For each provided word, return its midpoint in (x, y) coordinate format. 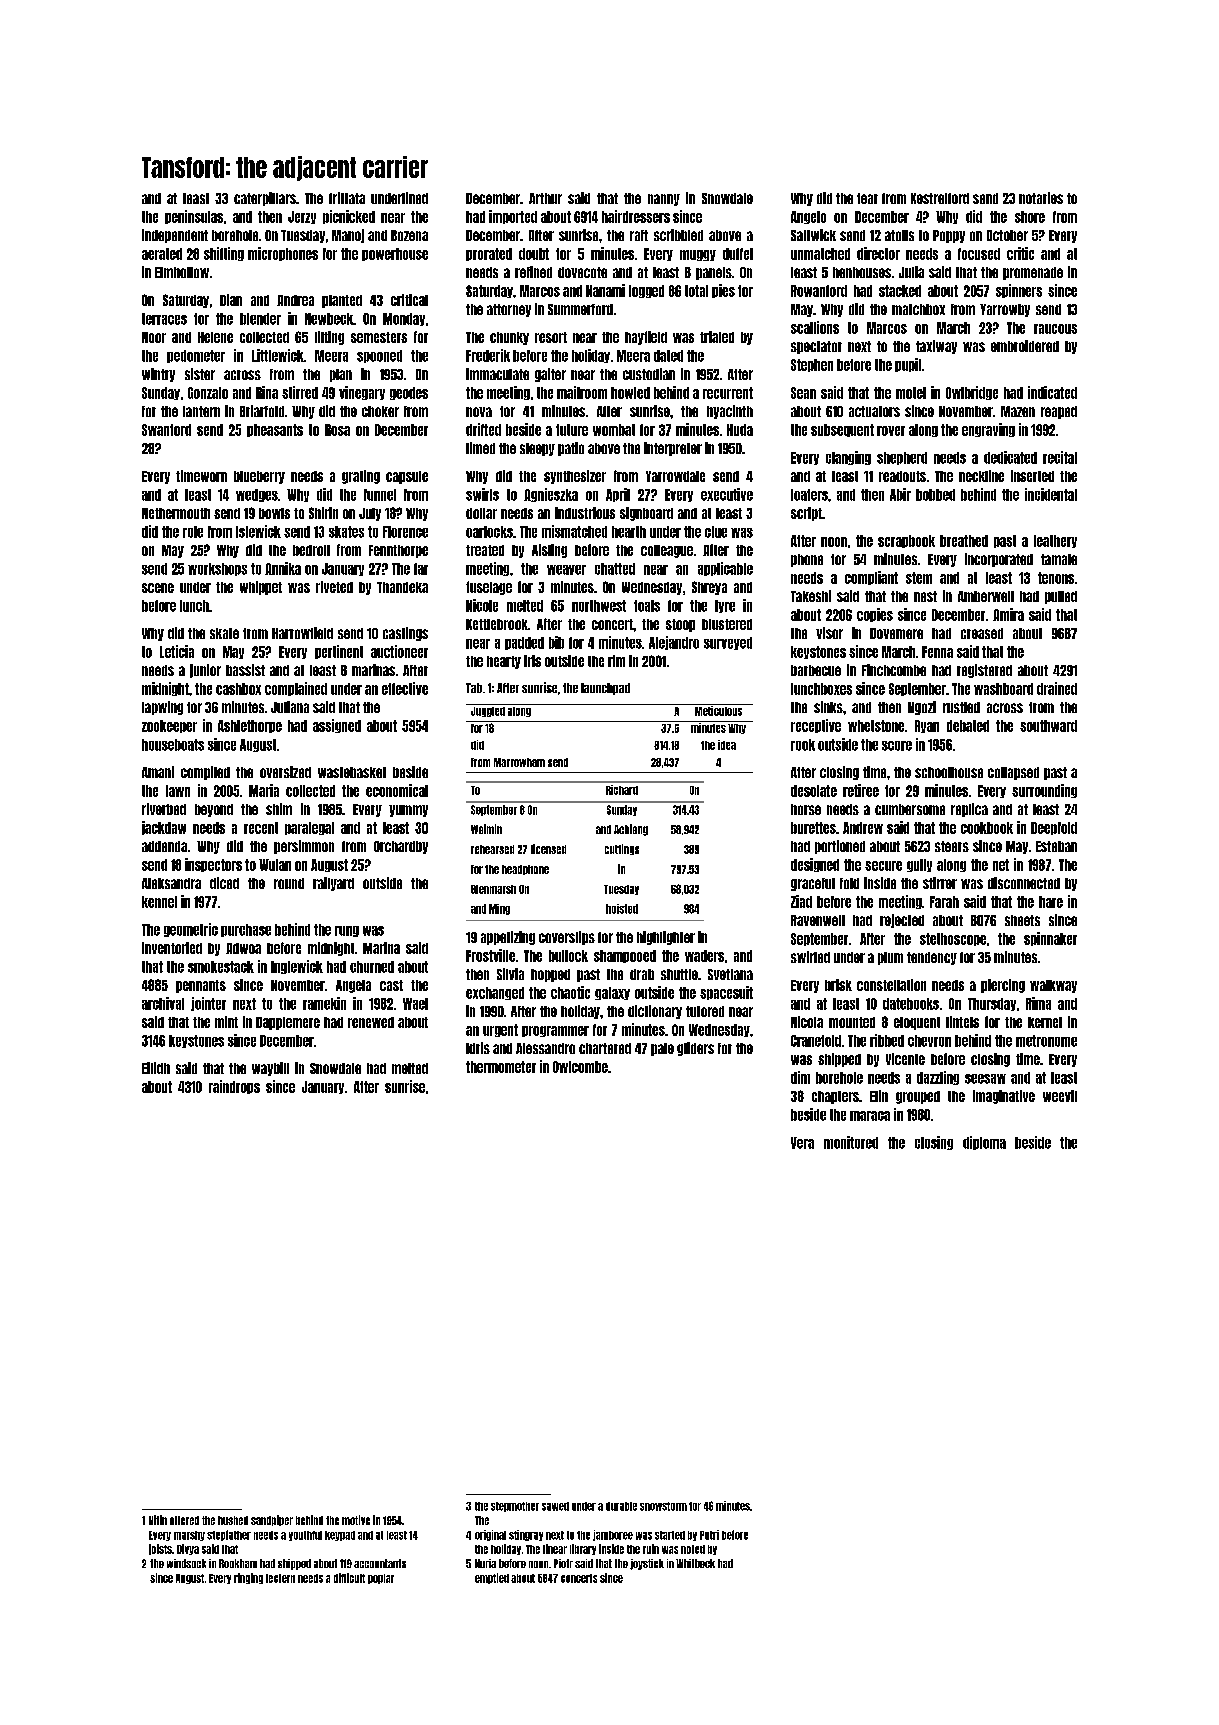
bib (556, 642)
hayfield (646, 338)
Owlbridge (972, 393)
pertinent (339, 652)
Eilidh (156, 1068)
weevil (1060, 1096)
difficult (349, 1578)
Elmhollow (182, 272)
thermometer (501, 1067)
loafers (809, 495)
